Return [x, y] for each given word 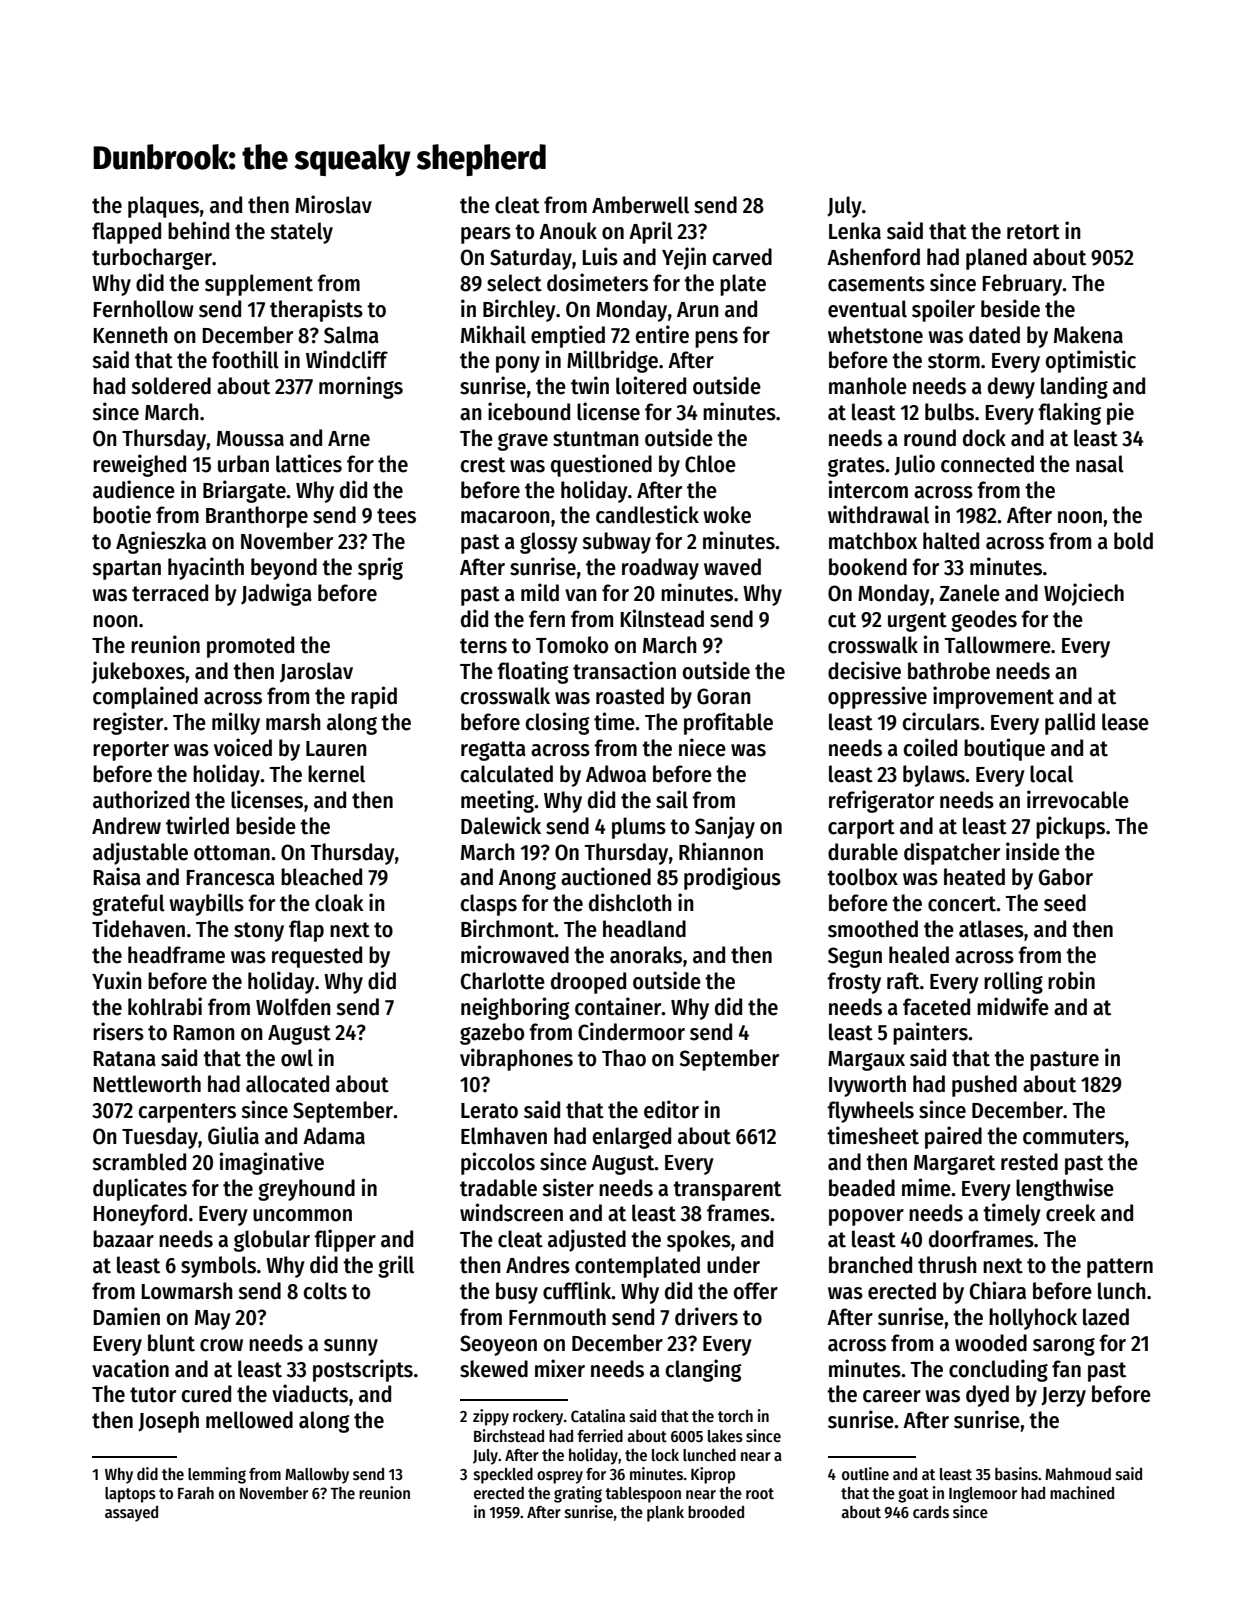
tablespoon [643, 1495]
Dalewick [501, 825]
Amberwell [640, 205]
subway [616, 543]
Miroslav [333, 204]
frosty [854, 983]
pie [1120, 413]
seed [1065, 903]
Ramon [204, 1033]
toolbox [862, 877]
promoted [250, 647]
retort [1033, 232]
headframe [176, 955]
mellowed [249, 1420]
